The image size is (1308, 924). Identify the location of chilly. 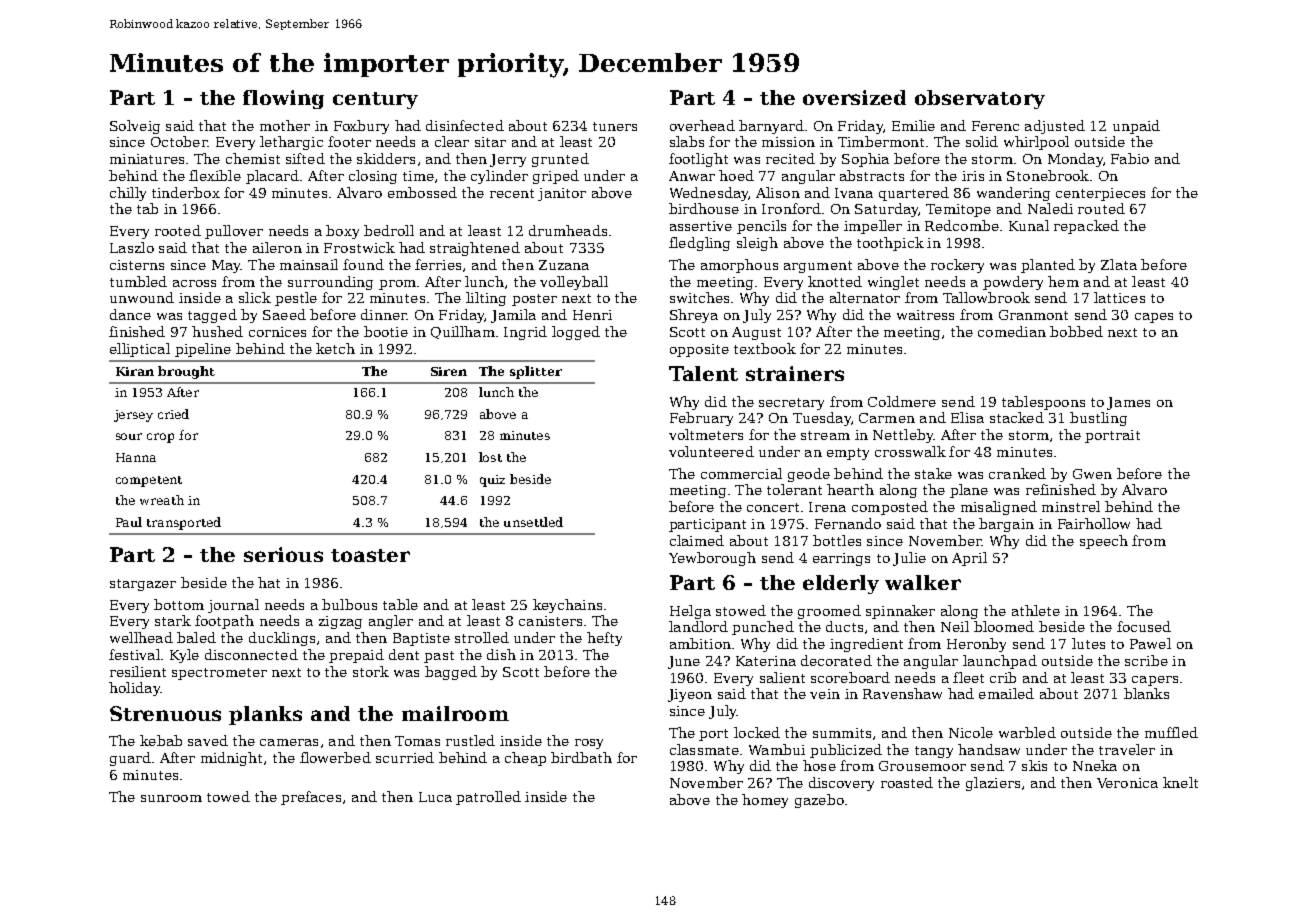
(128, 194).
